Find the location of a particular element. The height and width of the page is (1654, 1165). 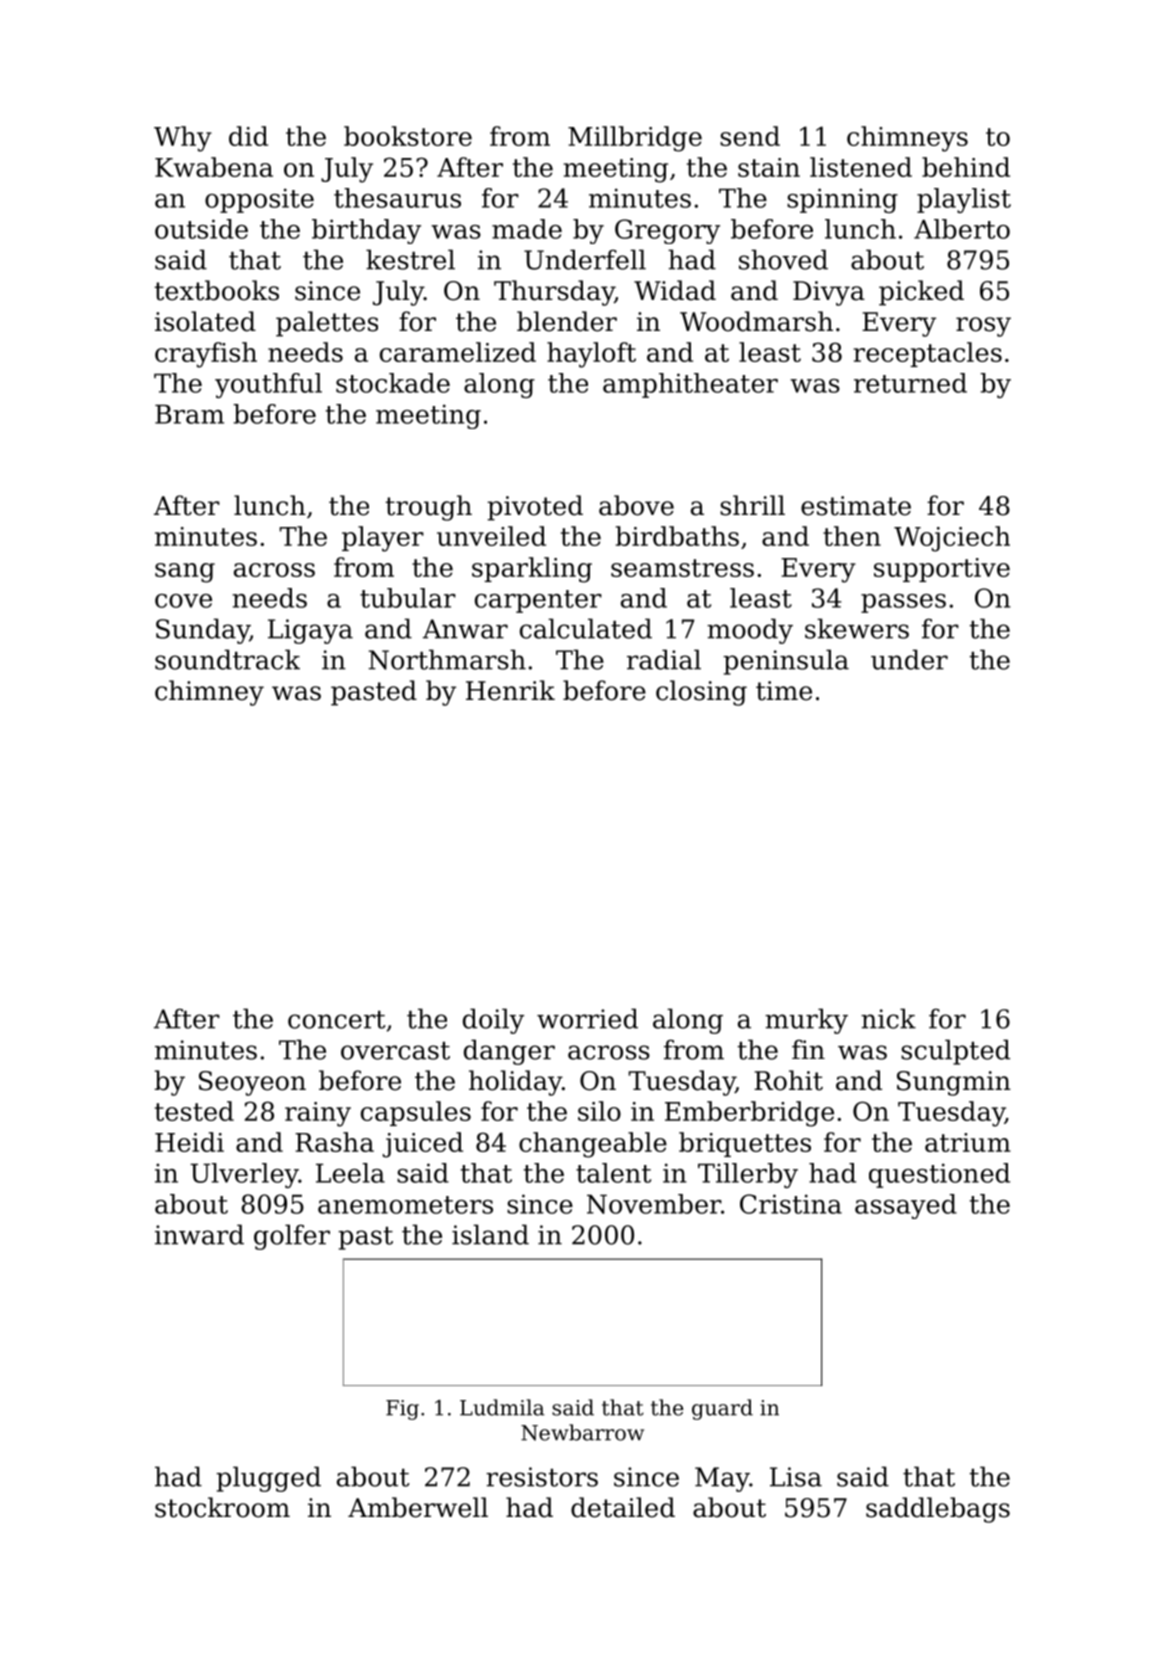

inward is located at coordinates (199, 1234).
